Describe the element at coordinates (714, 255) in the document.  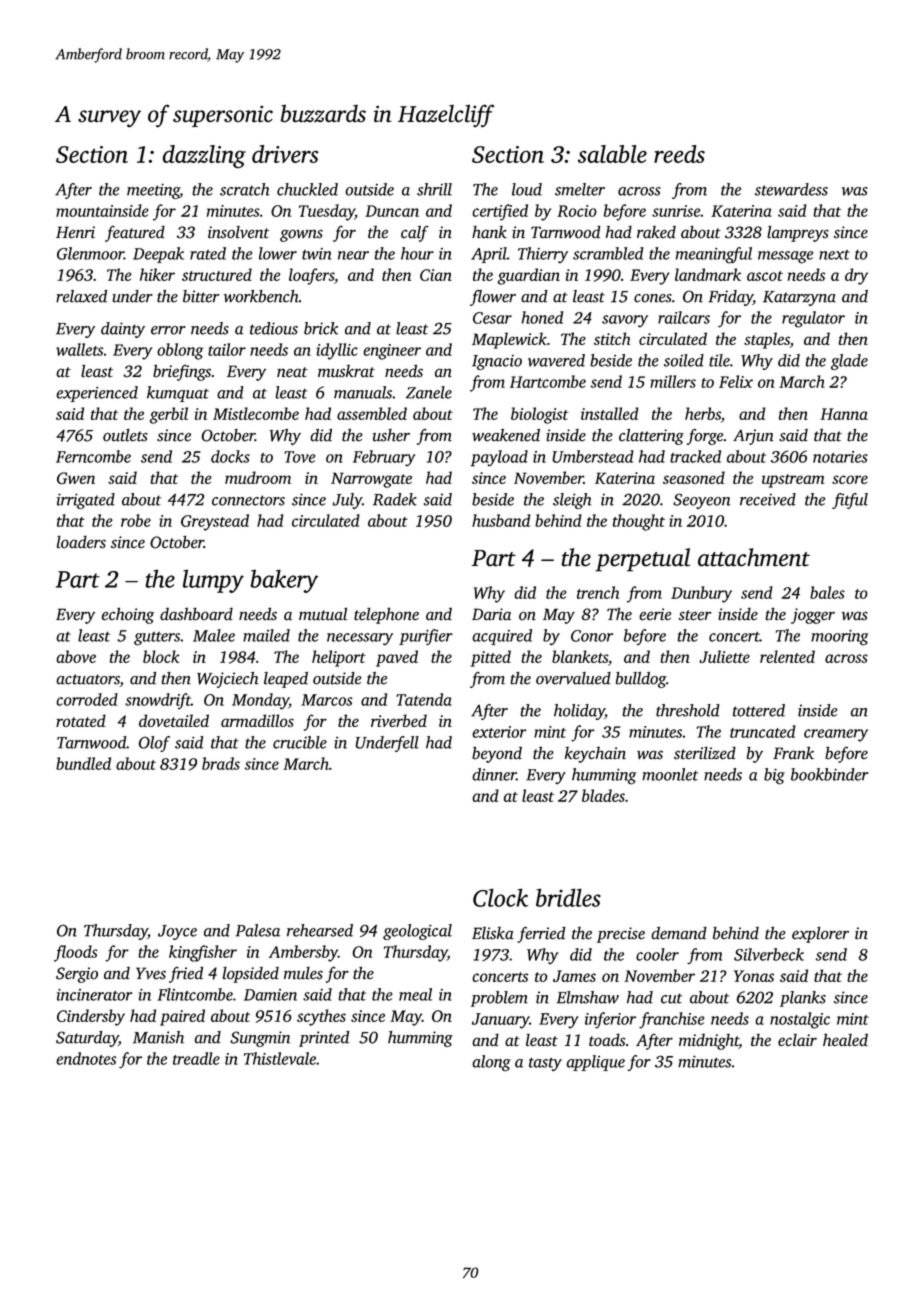
I see `meaningful` at that location.
